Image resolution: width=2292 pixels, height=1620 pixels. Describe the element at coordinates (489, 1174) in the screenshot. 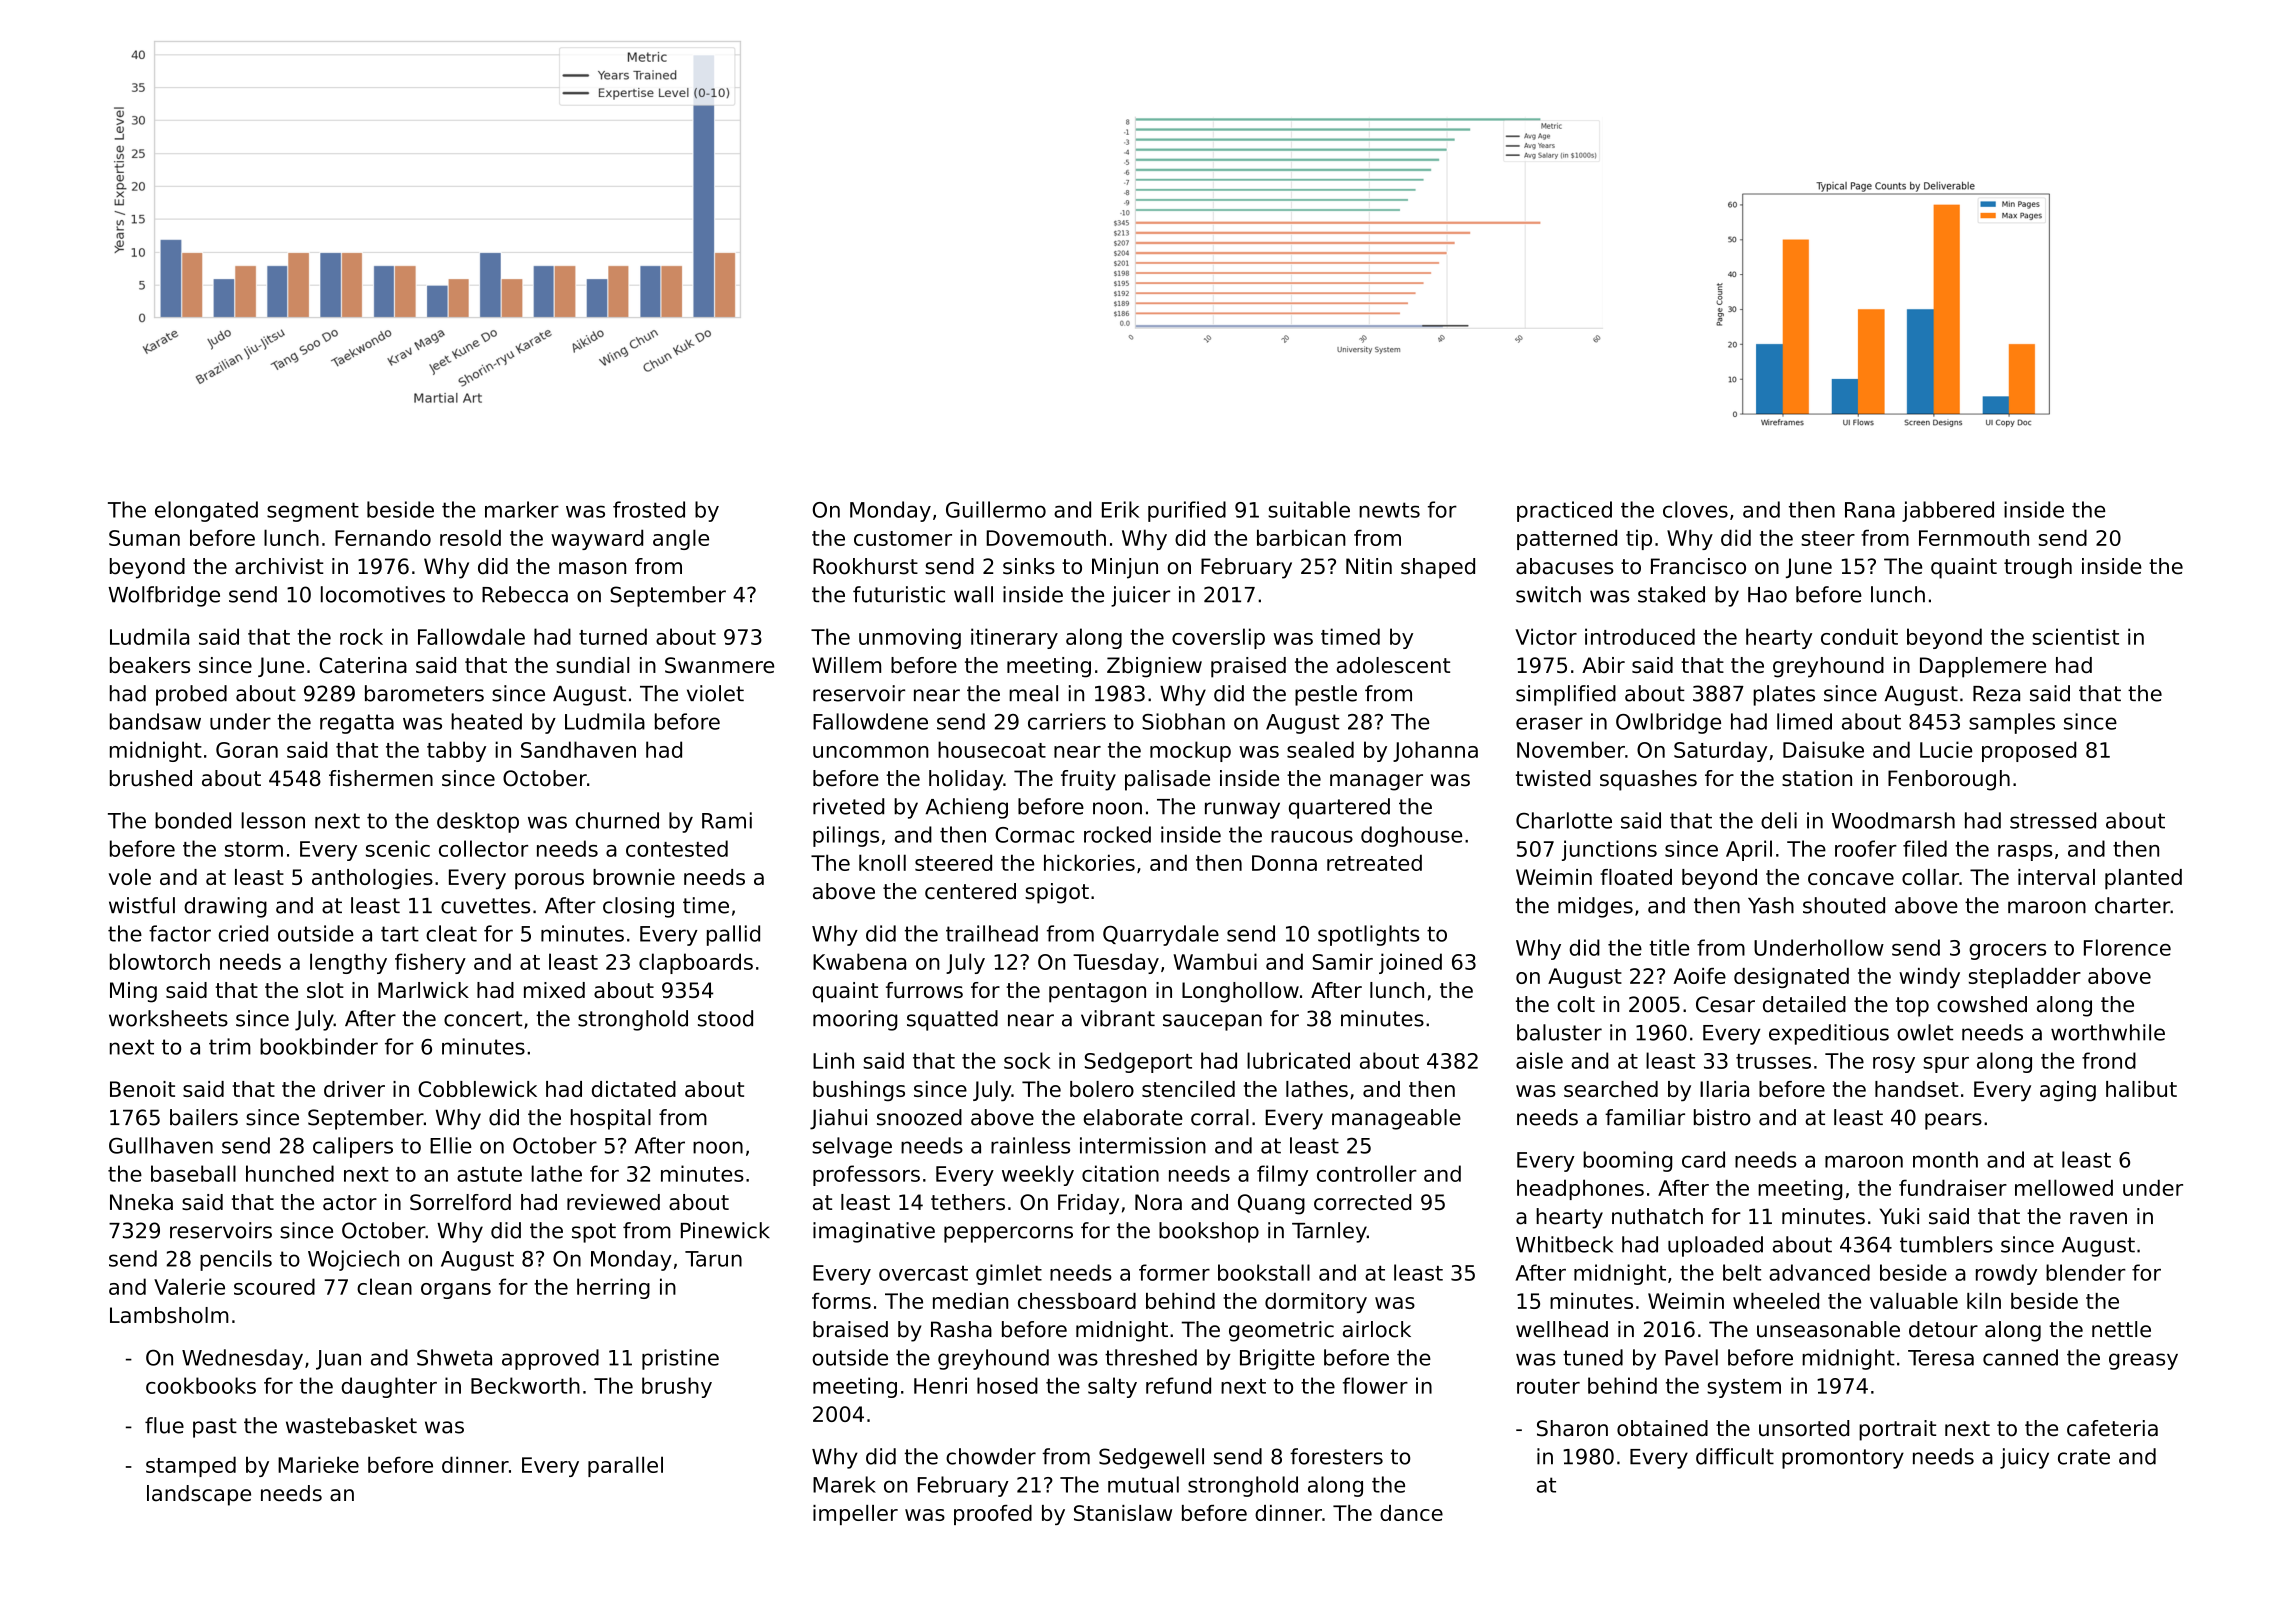

I see `astute` at that location.
